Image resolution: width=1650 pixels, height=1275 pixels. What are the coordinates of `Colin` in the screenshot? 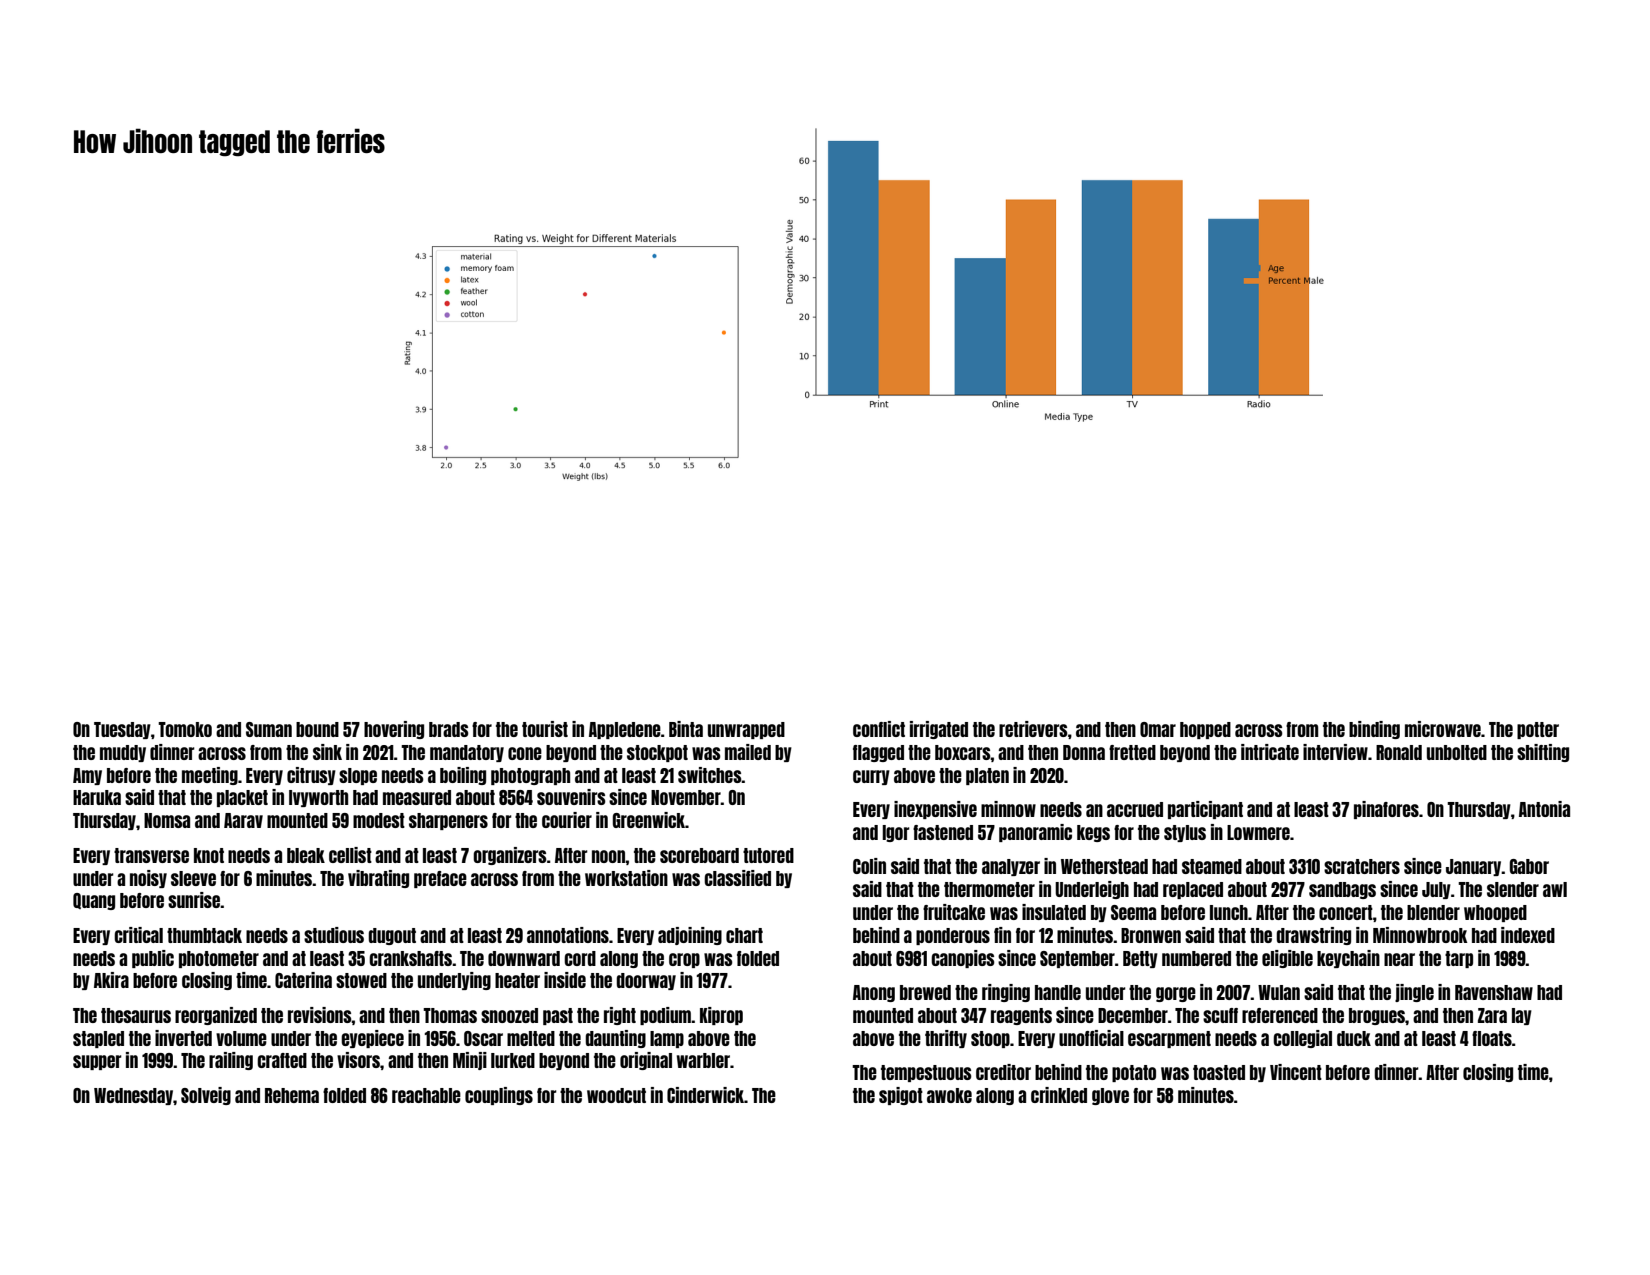 It's located at (869, 866).
